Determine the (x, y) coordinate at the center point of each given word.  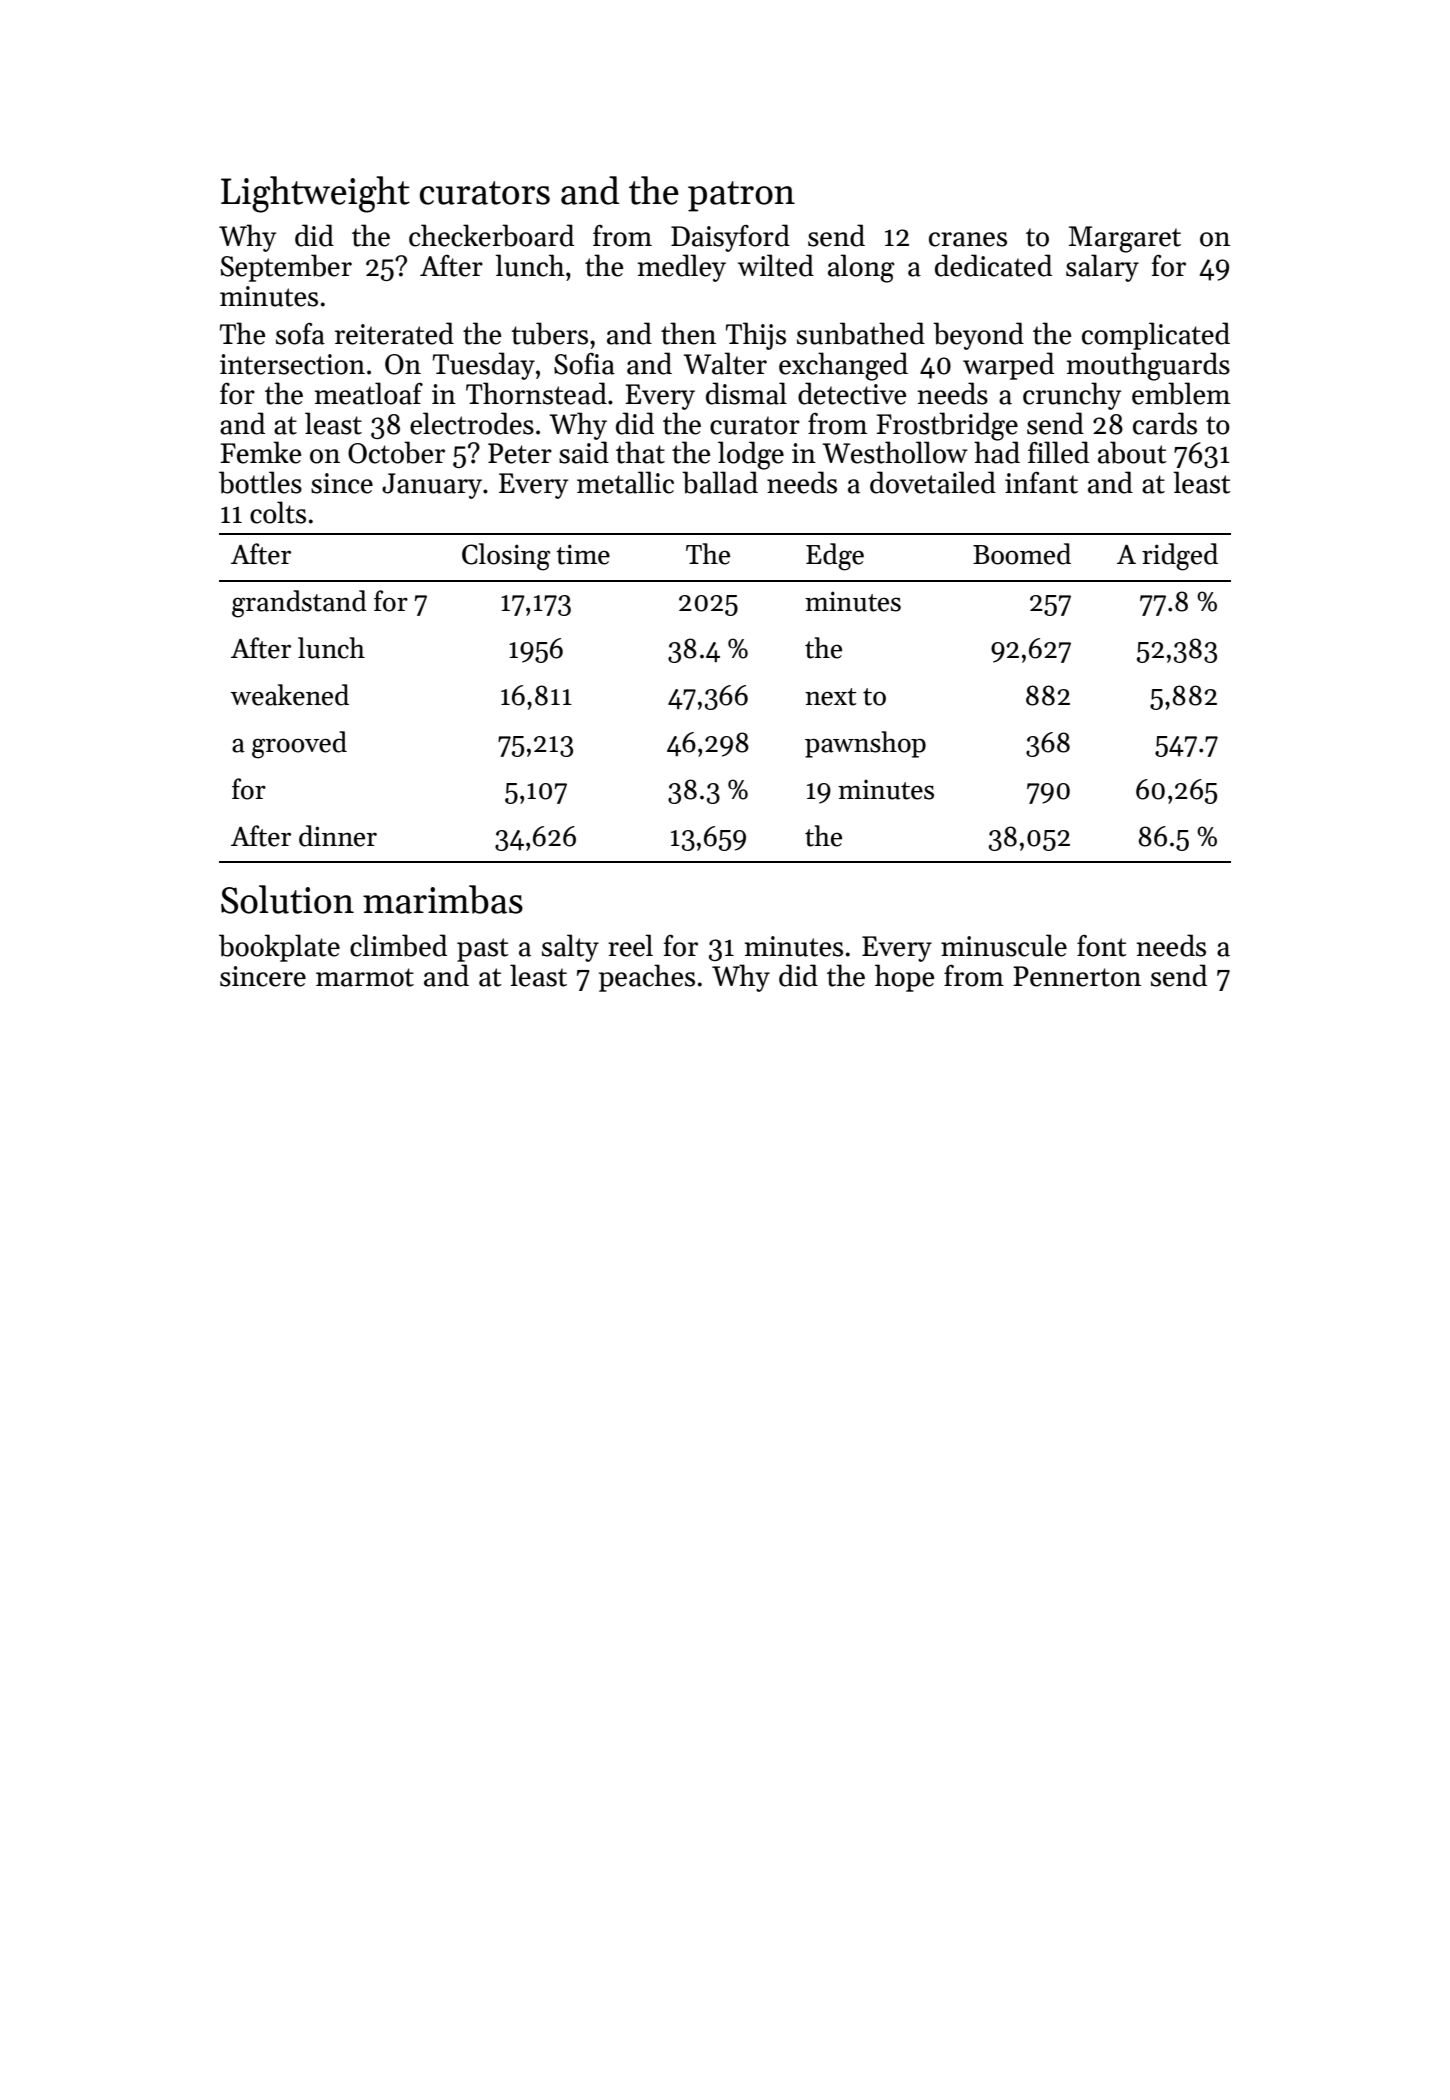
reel (630, 945)
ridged (1180, 557)
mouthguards (1148, 366)
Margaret (1125, 239)
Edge (835, 557)
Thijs (756, 336)
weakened (289, 695)
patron (741, 196)
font (1101, 945)
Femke (261, 452)
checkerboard (491, 235)
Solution (287, 899)
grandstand (299, 604)
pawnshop (865, 744)
